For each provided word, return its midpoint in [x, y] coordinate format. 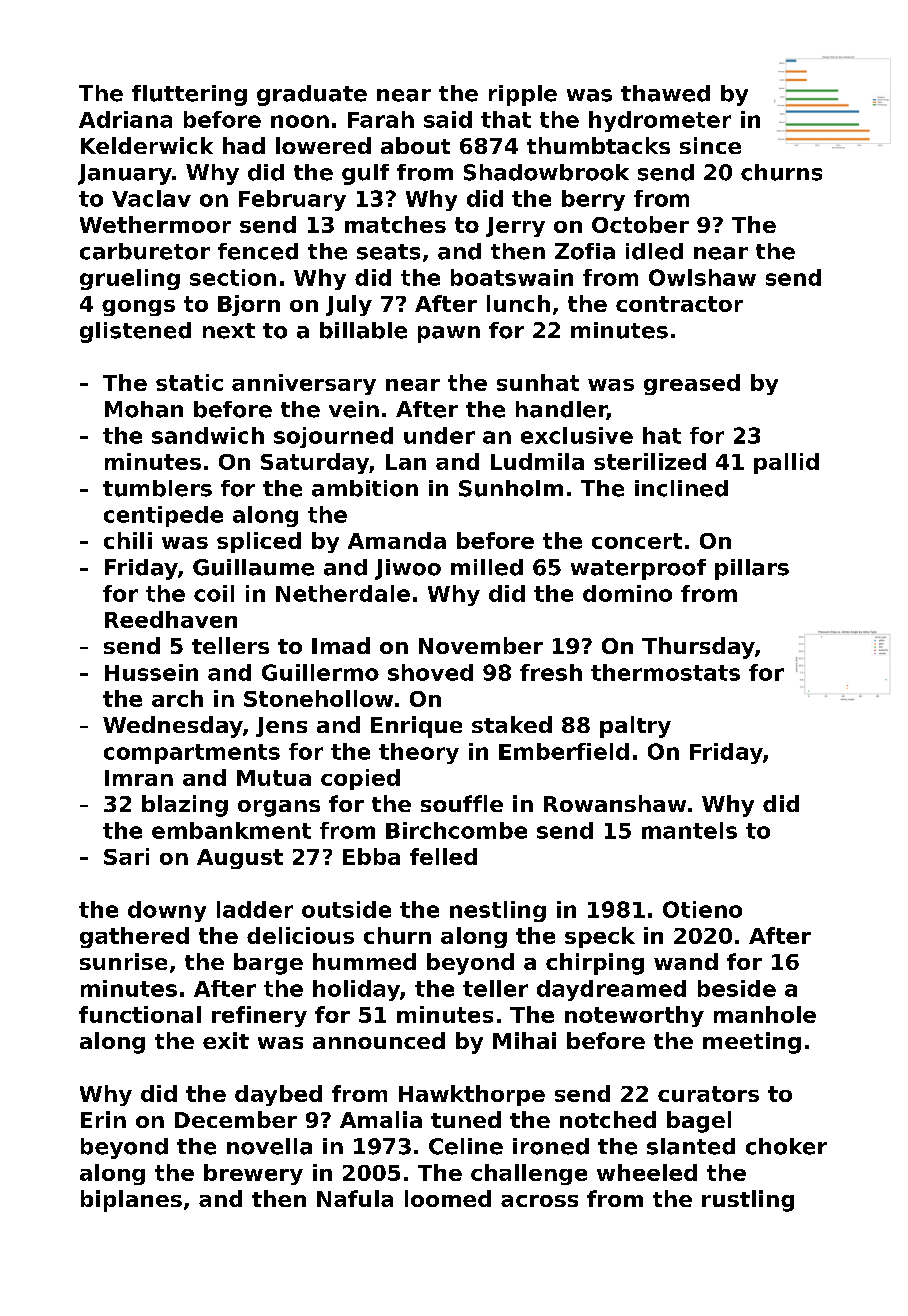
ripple [523, 95]
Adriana [125, 119]
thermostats [665, 672]
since [710, 145]
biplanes [131, 1201]
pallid [786, 463]
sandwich [208, 435]
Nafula [355, 1198]
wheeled [647, 1172]
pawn [449, 334]
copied [360, 779]
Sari [126, 856]
